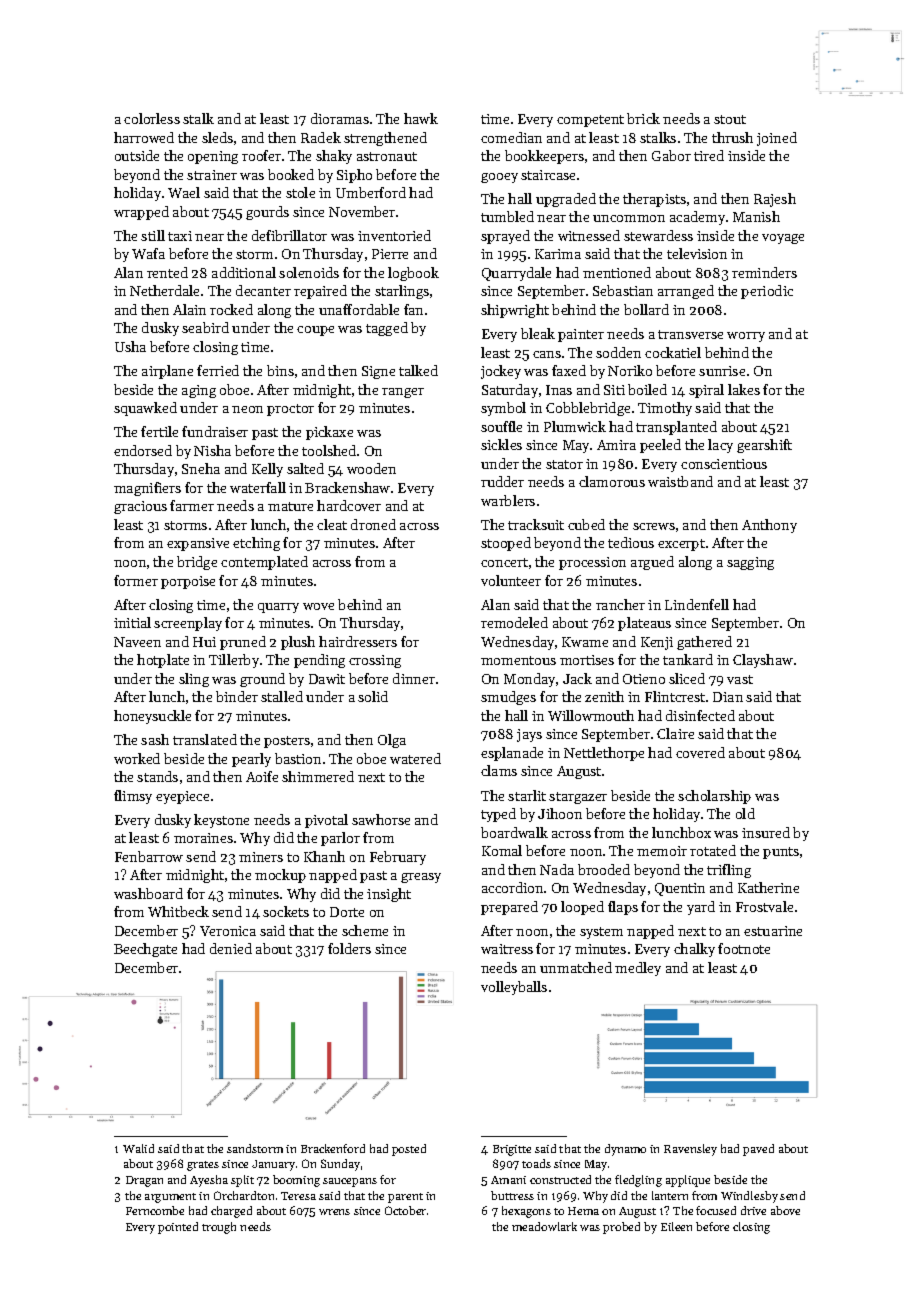  Describe the element at coordinates (604, 869) in the image. I see `brooded` at that location.
